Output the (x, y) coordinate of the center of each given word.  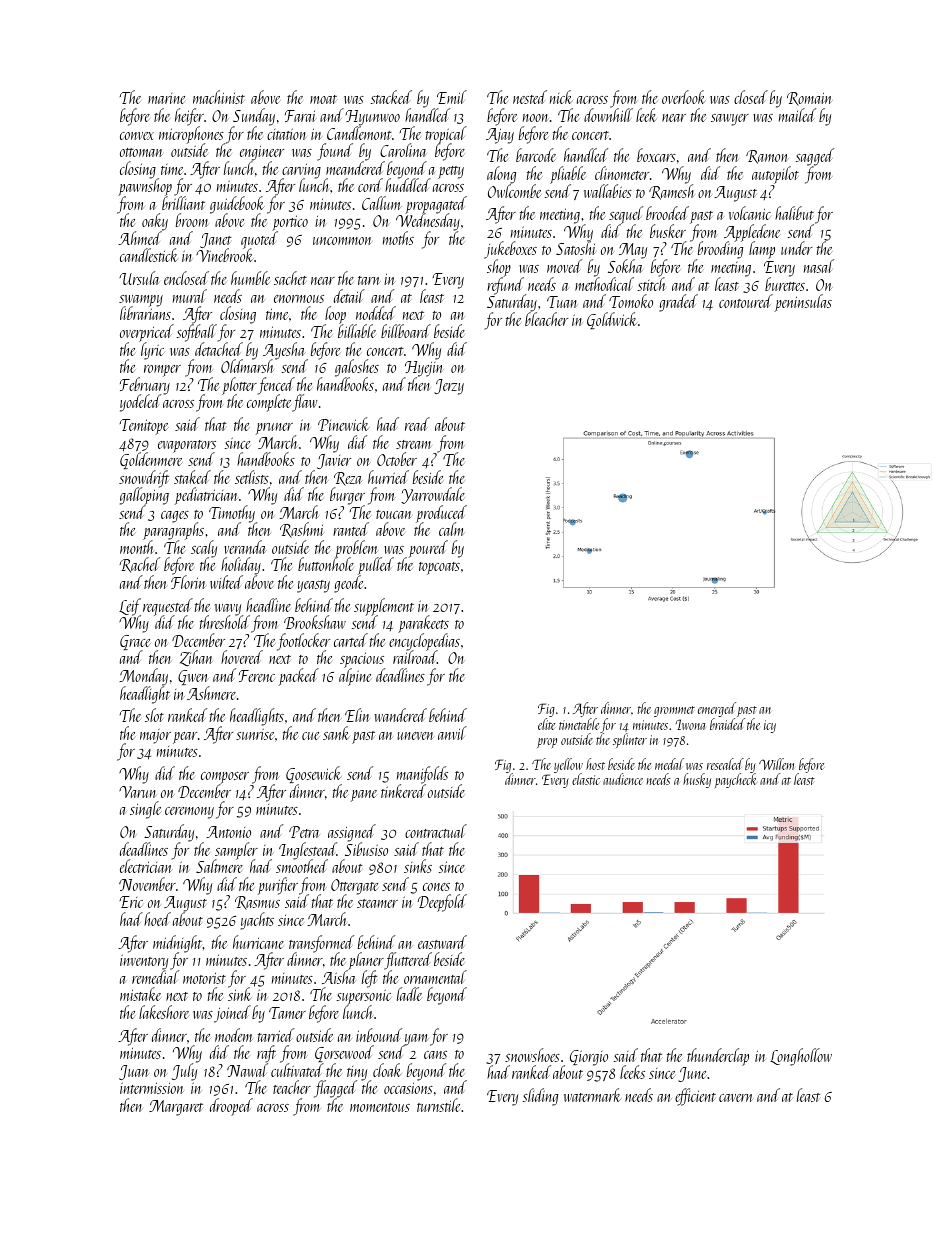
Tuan (562, 302)
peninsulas (803, 303)
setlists (252, 477)
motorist (204, 978)
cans (435, 1055)
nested (530, 97)
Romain (810, 99)
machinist (219, 97)
